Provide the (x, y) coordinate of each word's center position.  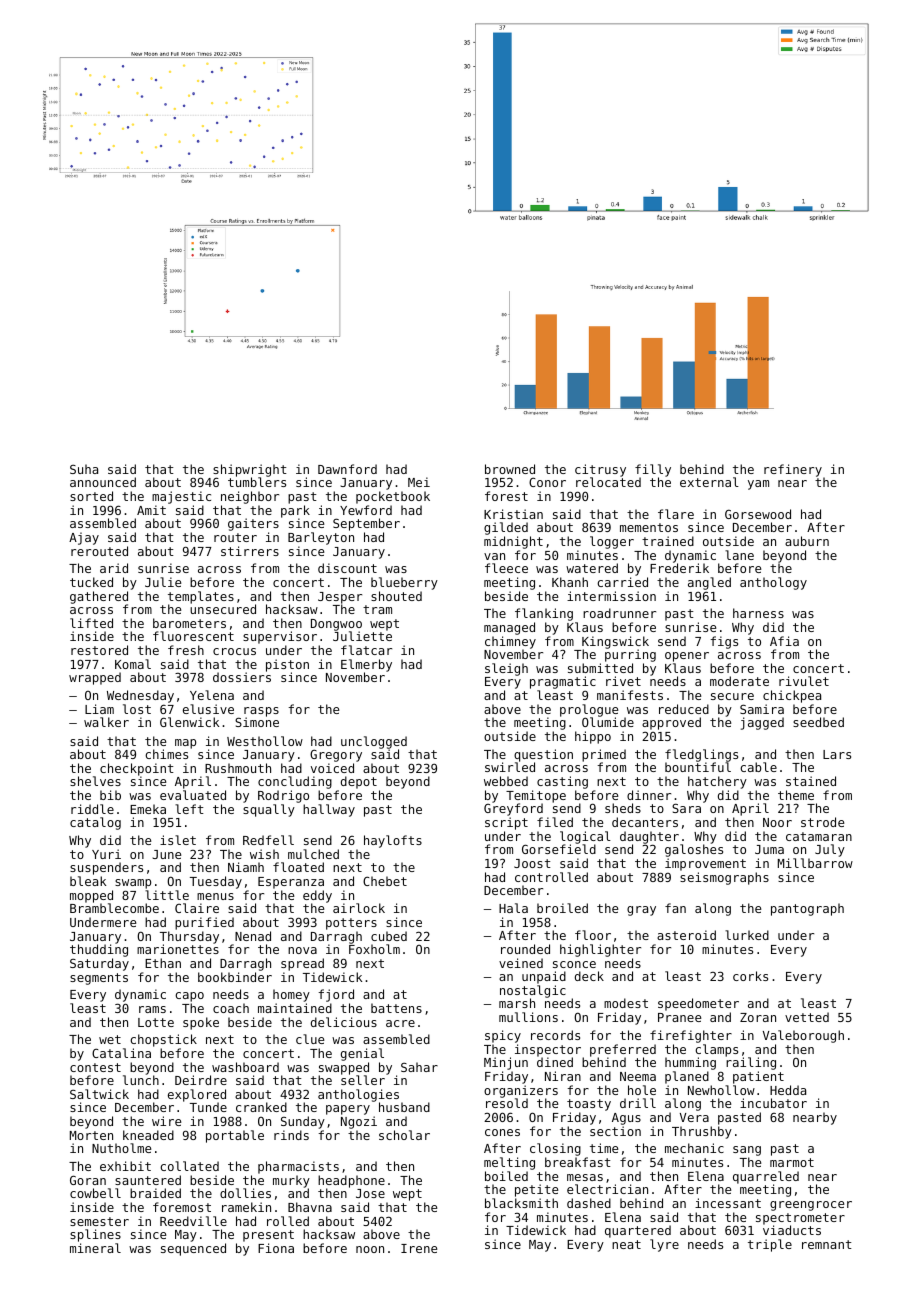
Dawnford (347, 469)
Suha (84, 469)
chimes (166, 754)
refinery (794, 471)
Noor (777, 822)
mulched (313, 854)
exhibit (125, 1166)
